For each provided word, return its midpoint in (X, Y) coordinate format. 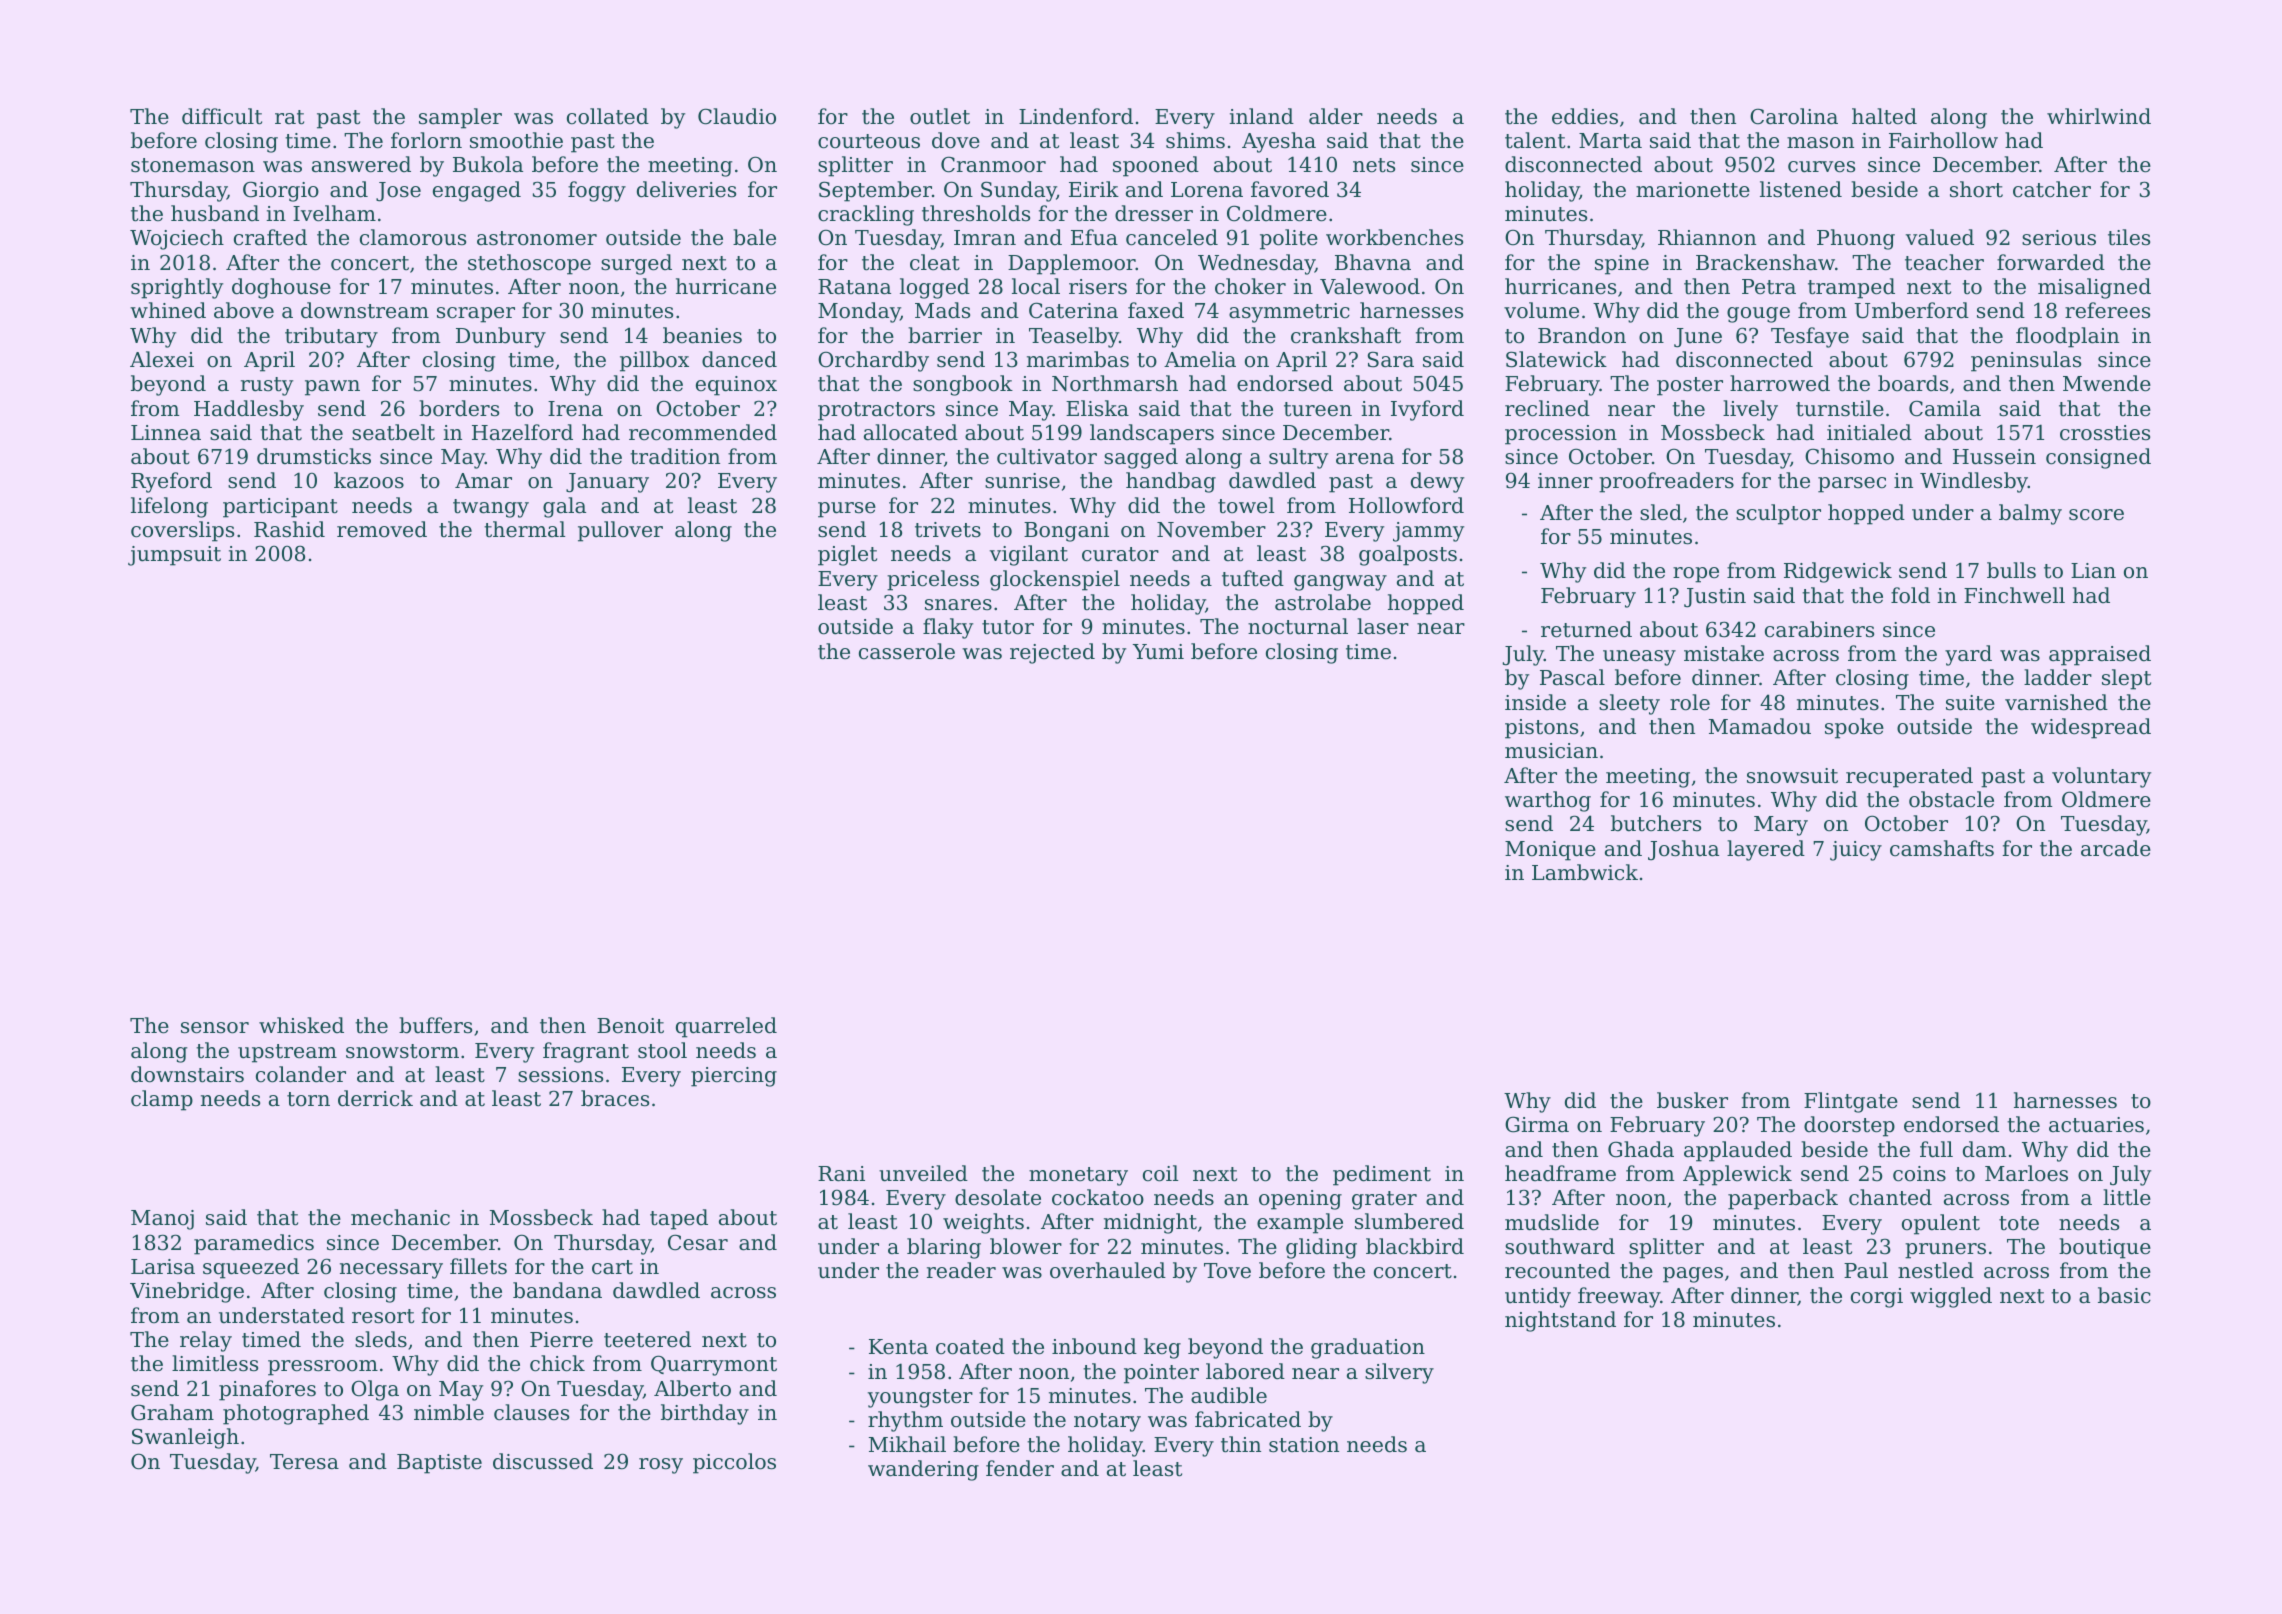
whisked (301, 1025)
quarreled (726, 1027)
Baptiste (439, 1464)
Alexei (162, 359)
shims (1195, 140)
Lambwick (1585, 872)
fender (1020, 1468)
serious (2059, 238)
